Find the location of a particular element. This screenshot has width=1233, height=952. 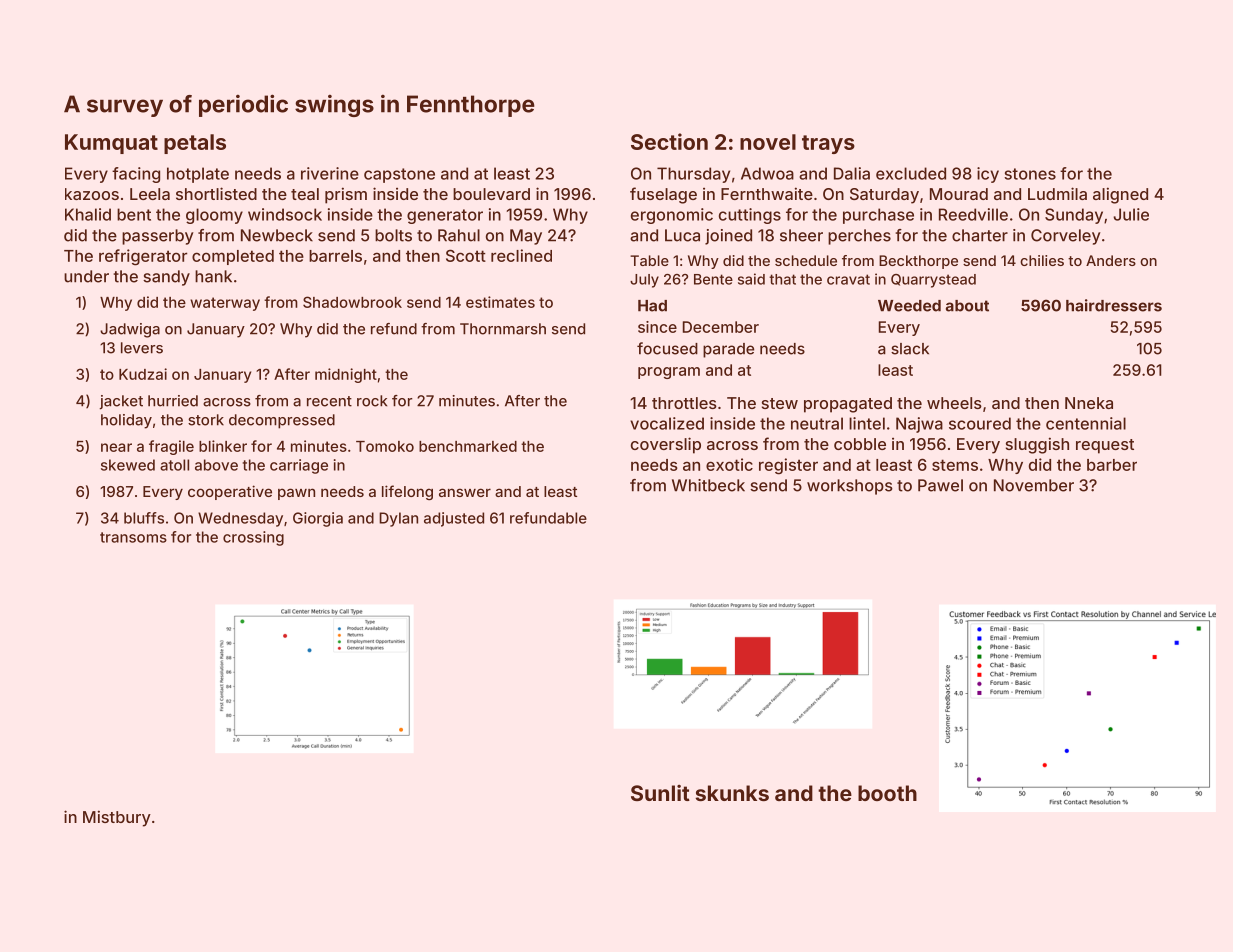

slack is located at coordinates (910, 349).
